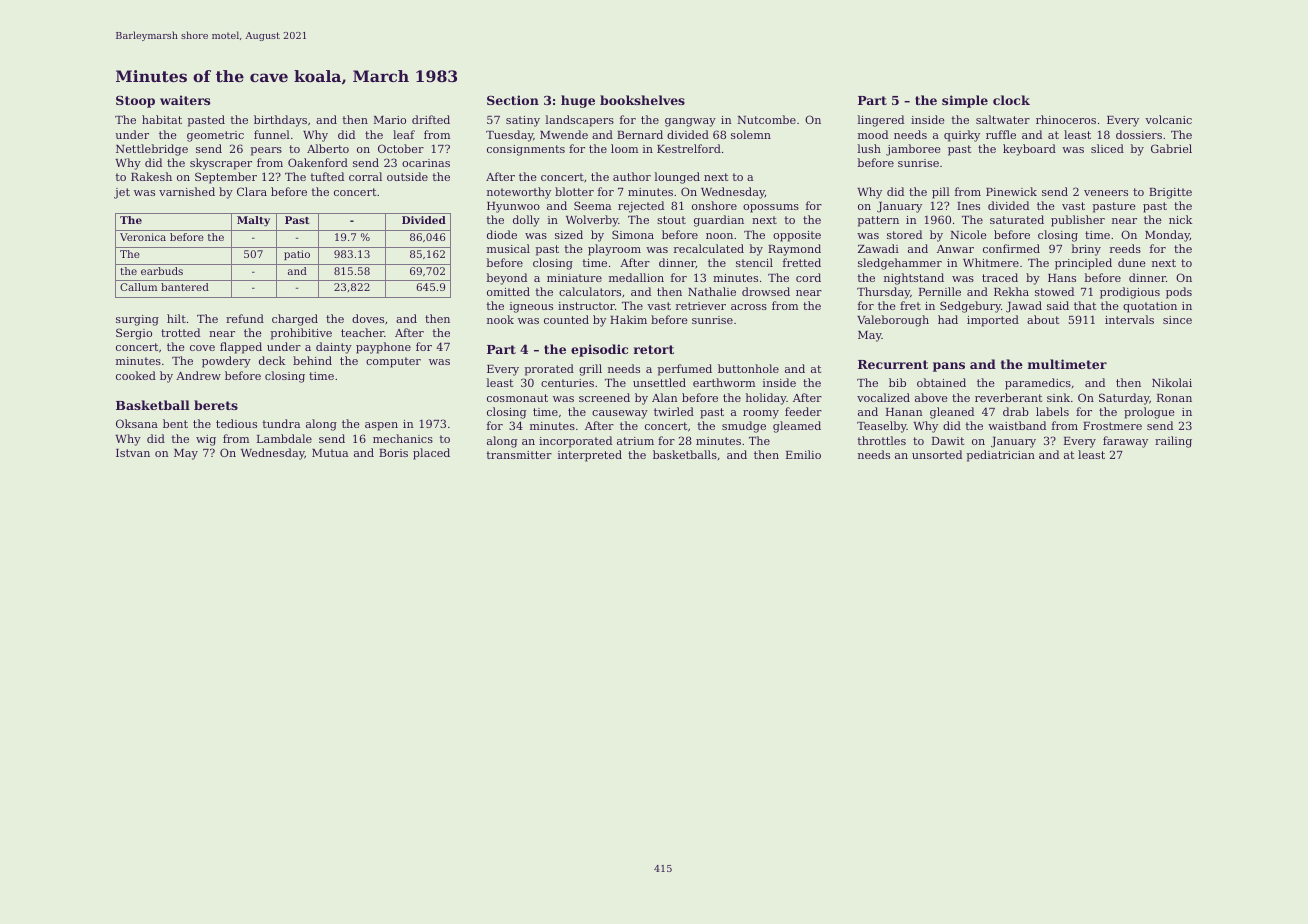 The image size is (1308, 924). What do you see at coordinates (508, 291) in the screenshot?
I see `omitted` at bounding box center [508, 291].
